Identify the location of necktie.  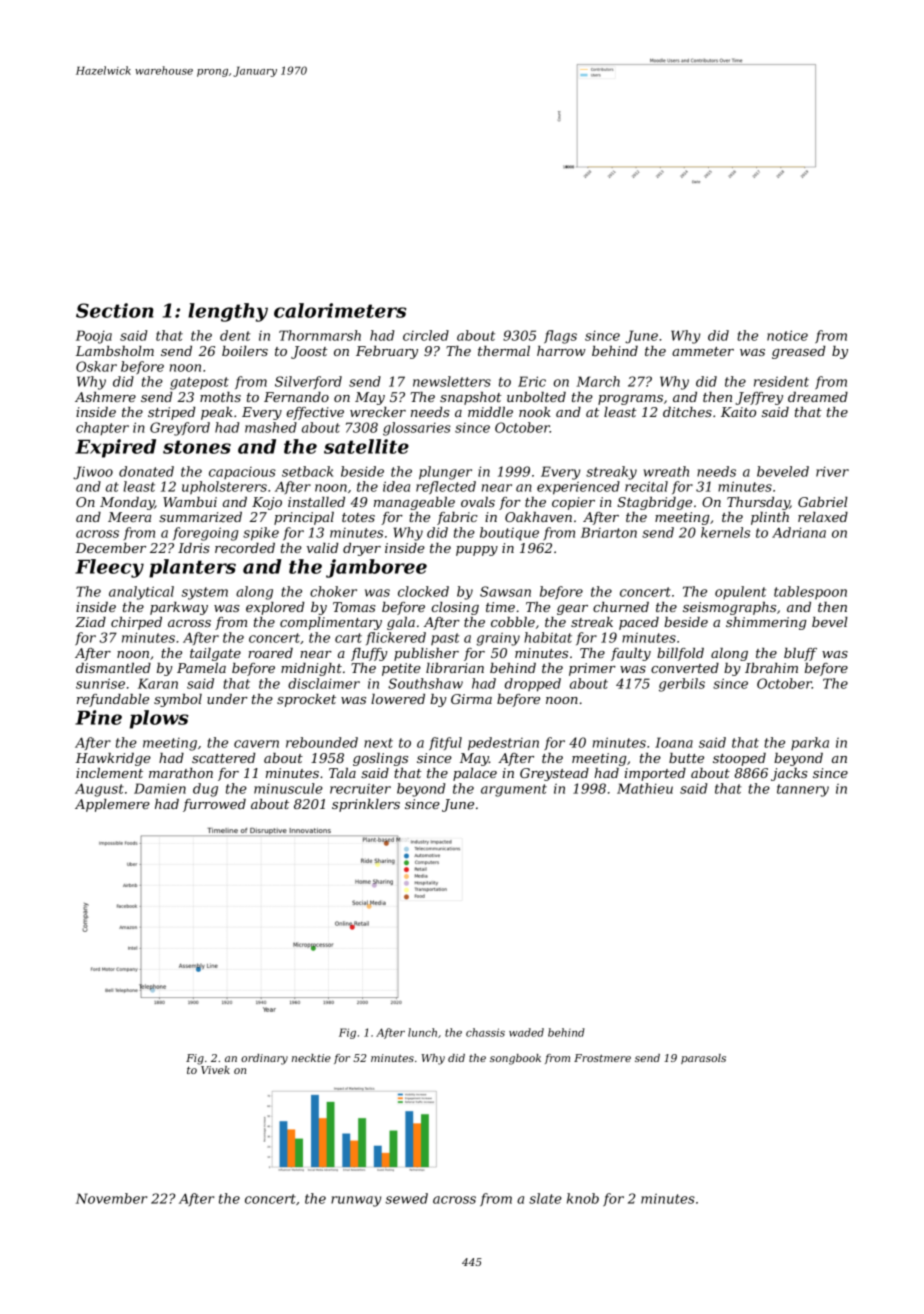
(311, 1058).
